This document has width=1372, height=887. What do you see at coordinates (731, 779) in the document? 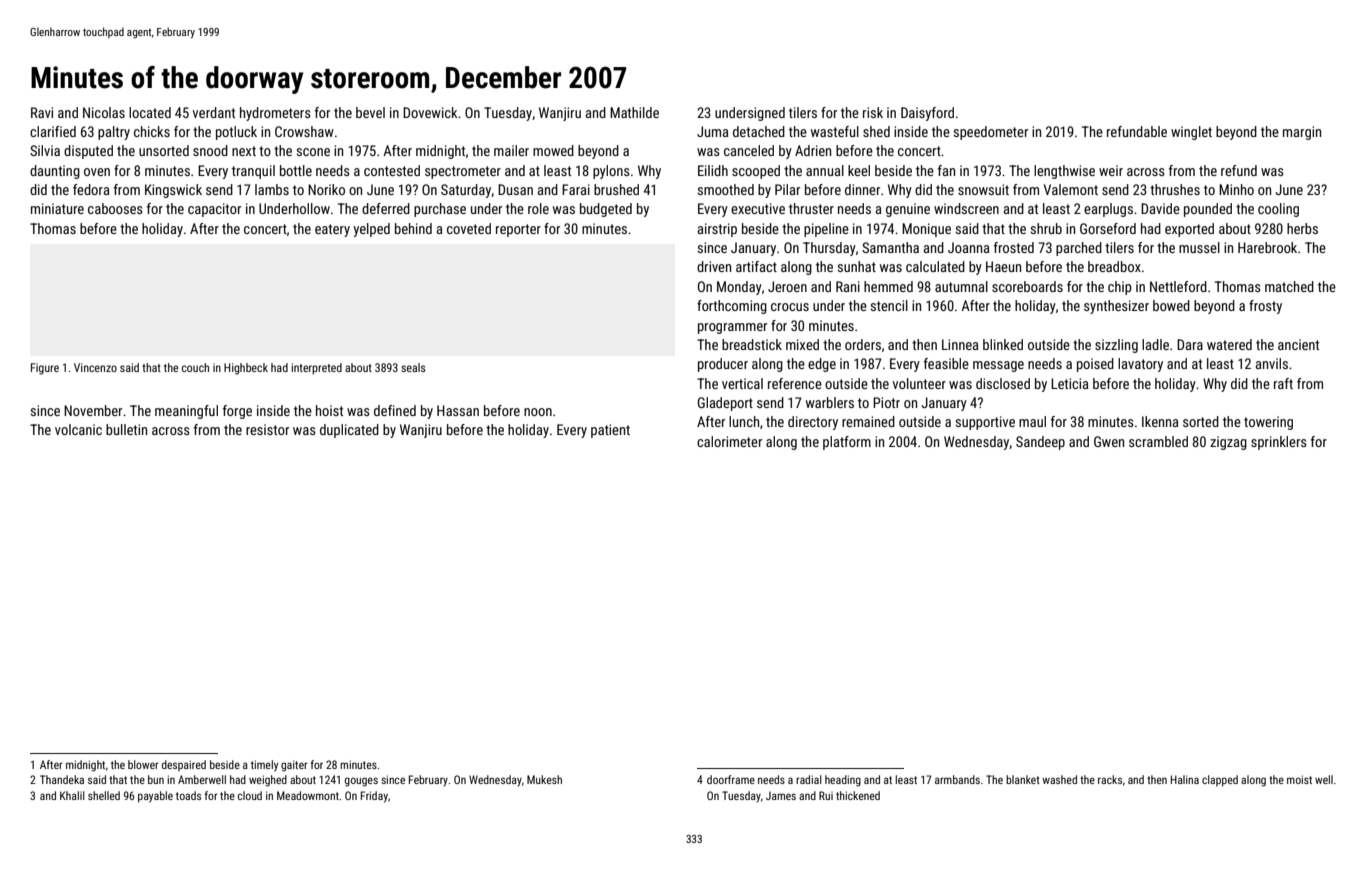
I see `doorframe` at bounding box center [731, 779].
